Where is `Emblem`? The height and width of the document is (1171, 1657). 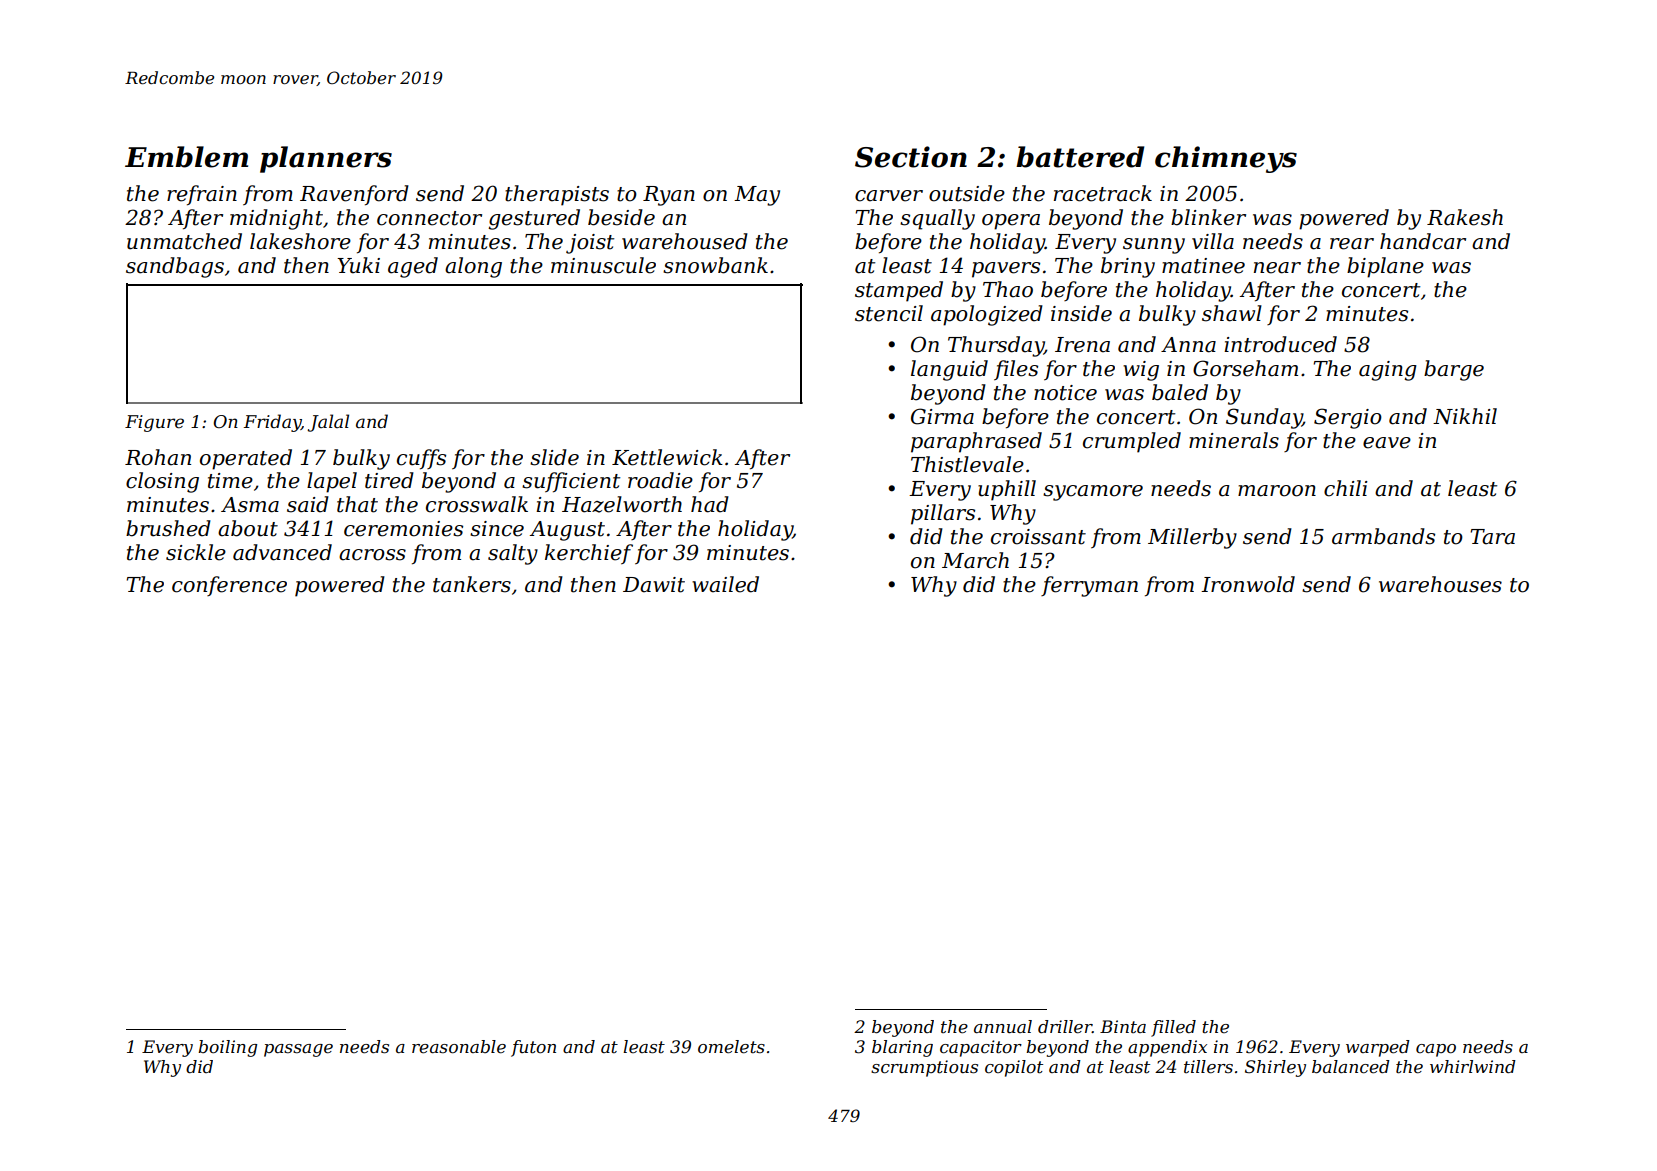 Emblem is located at coordinates (186, 157).
